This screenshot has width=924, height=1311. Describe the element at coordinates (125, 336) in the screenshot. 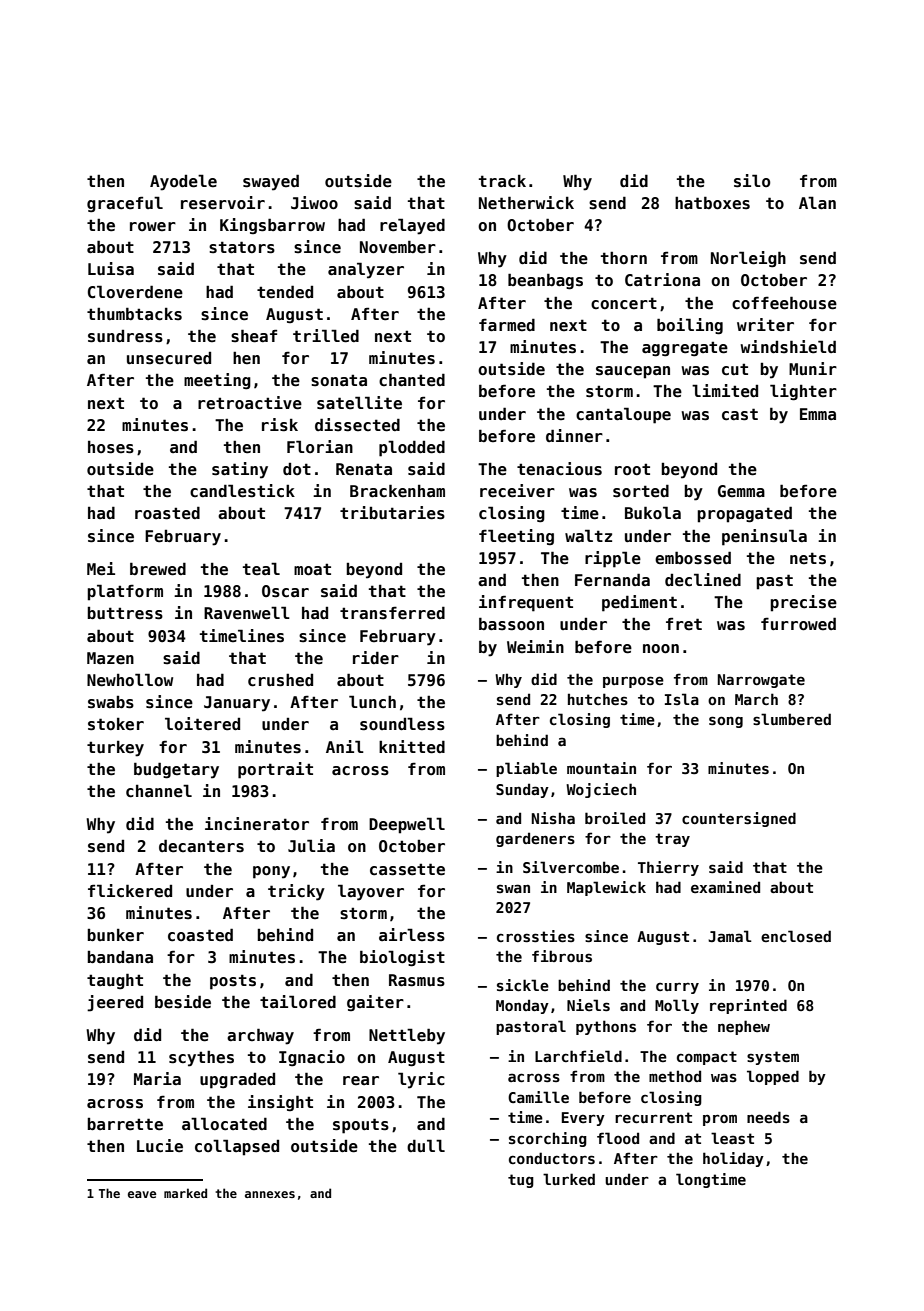

I see `sundress` at that location.
